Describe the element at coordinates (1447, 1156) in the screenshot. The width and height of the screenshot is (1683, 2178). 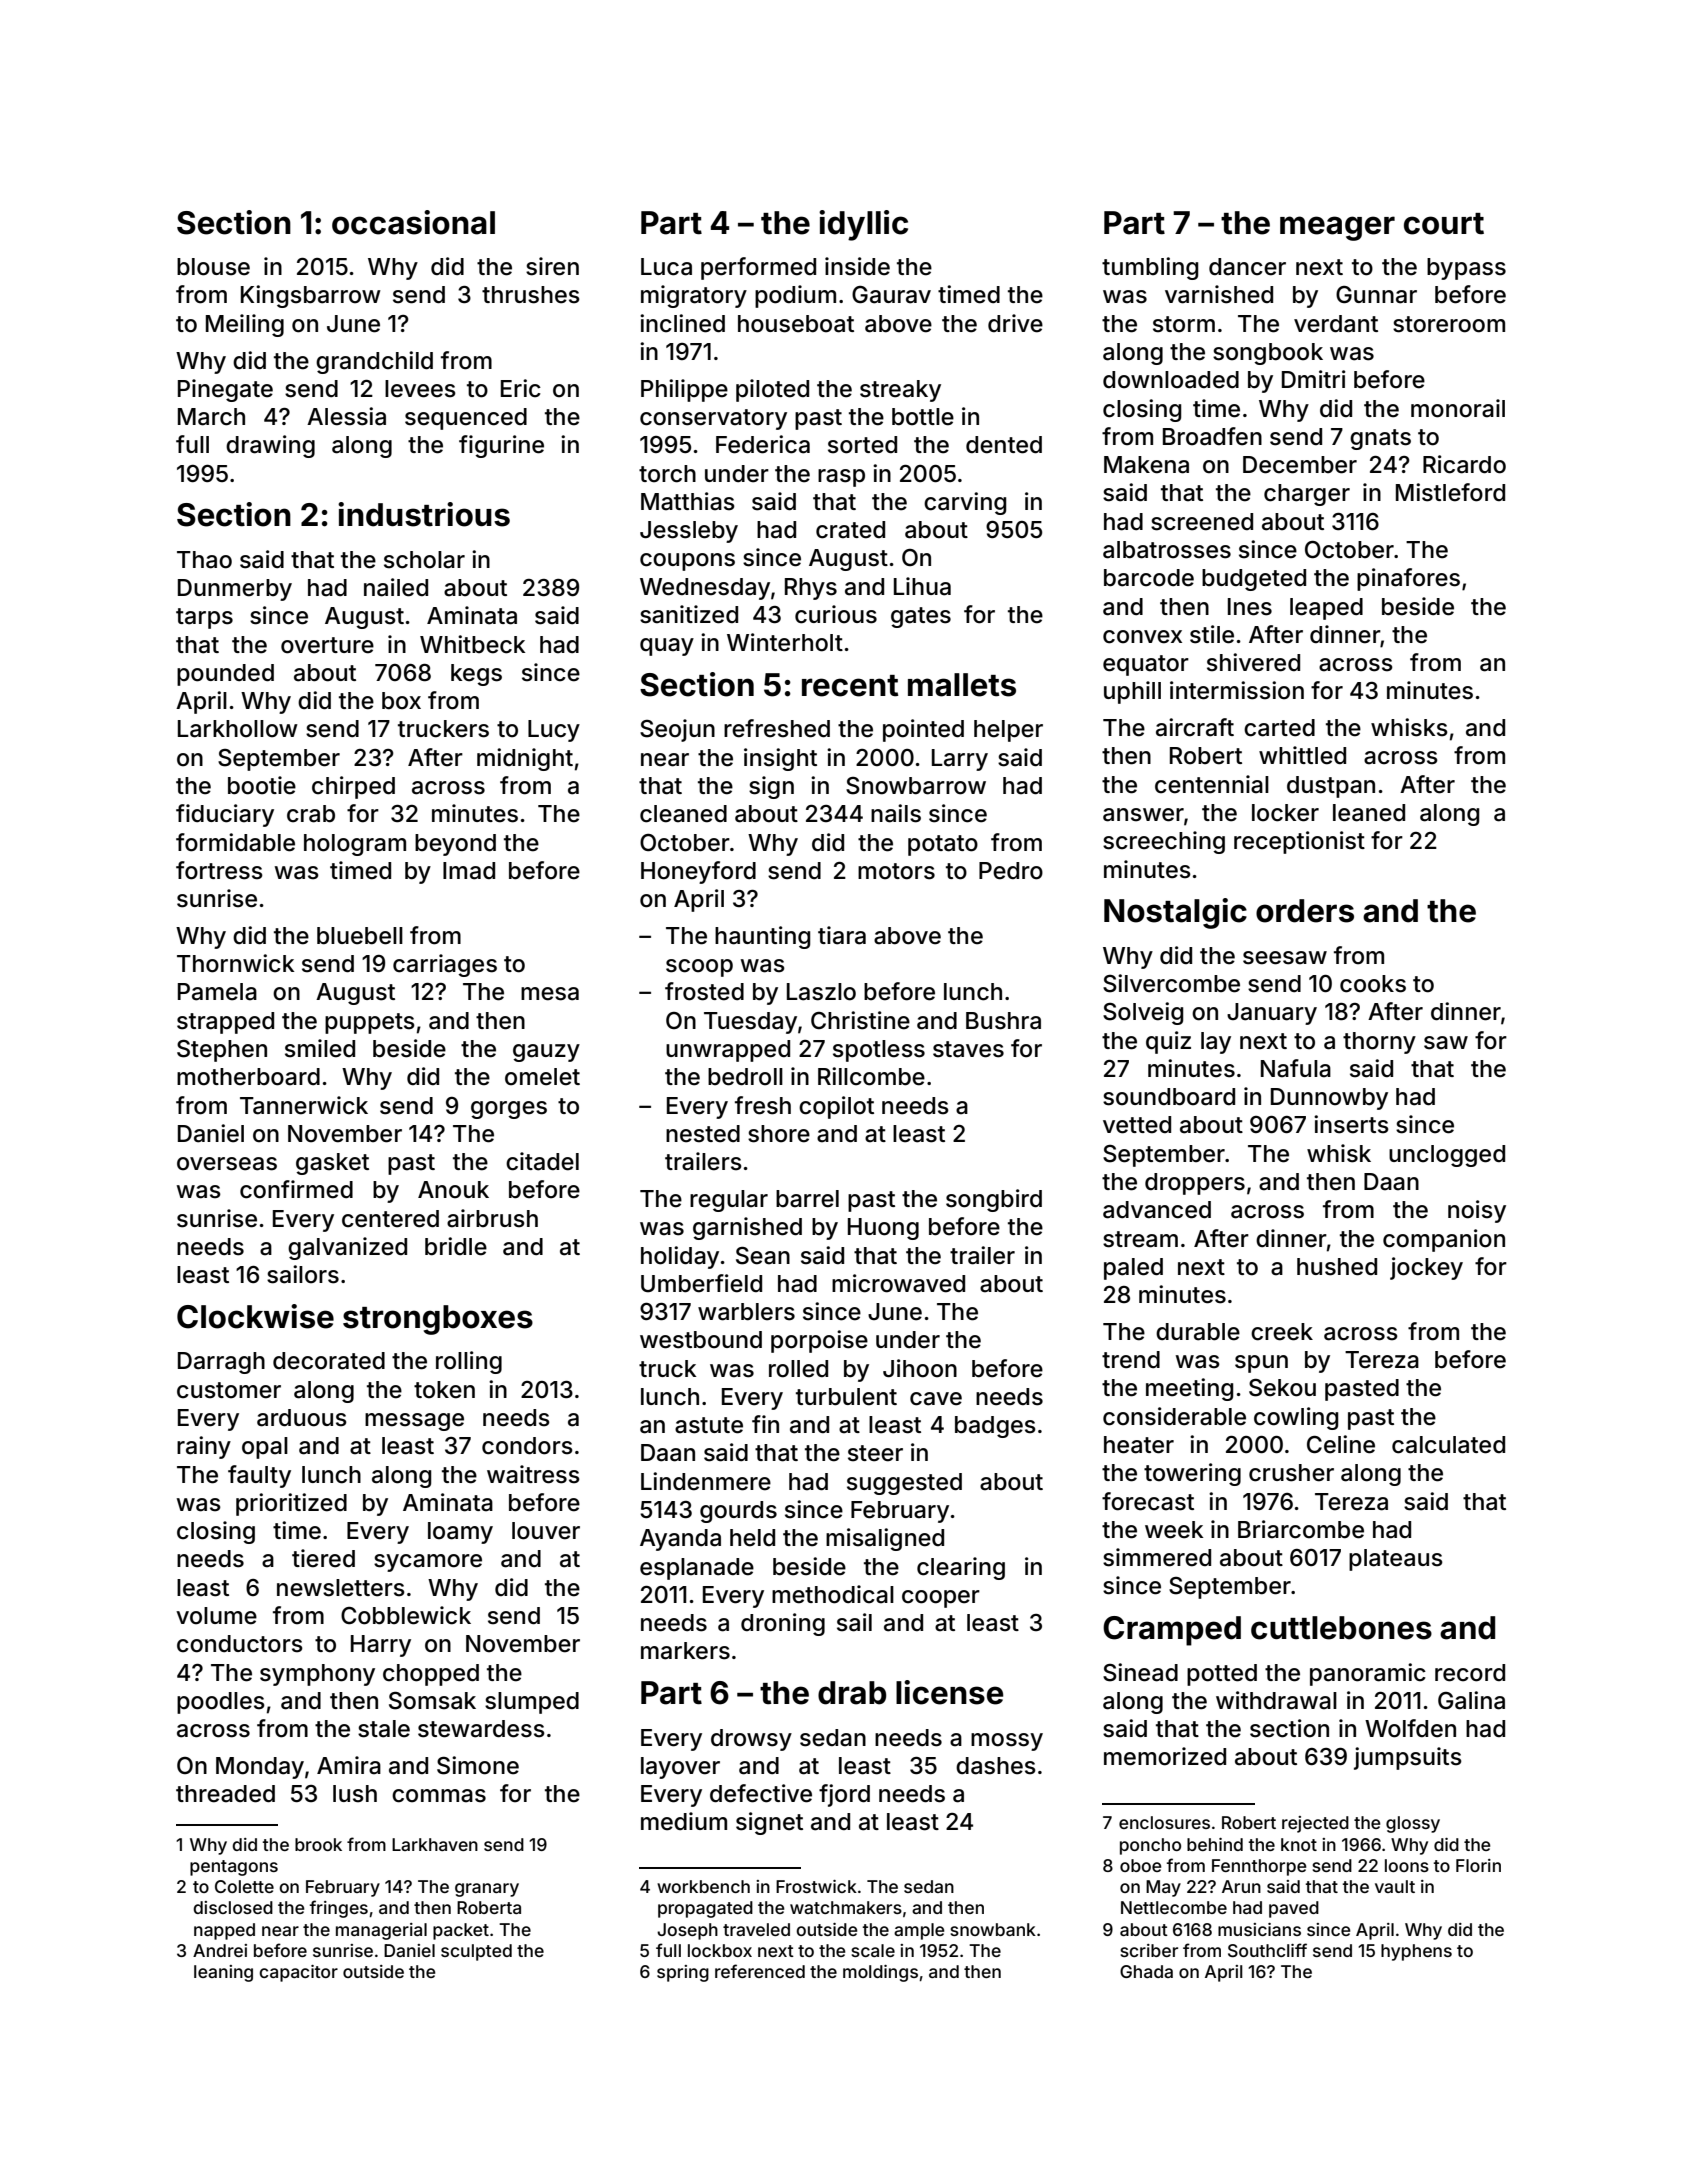
I see `unclogged` at that location.
